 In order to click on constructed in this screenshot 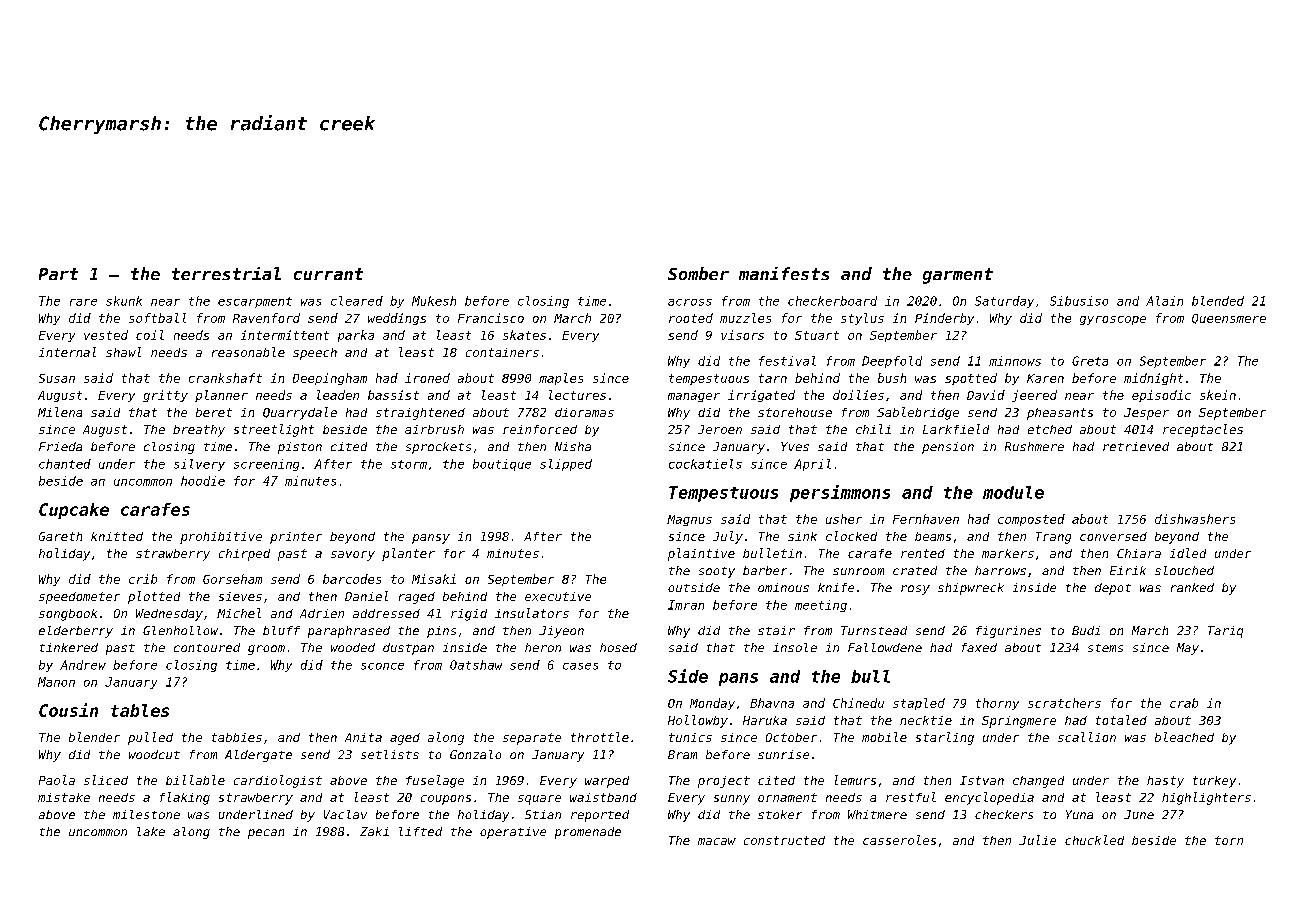, I will do `click(784, 840)`.
